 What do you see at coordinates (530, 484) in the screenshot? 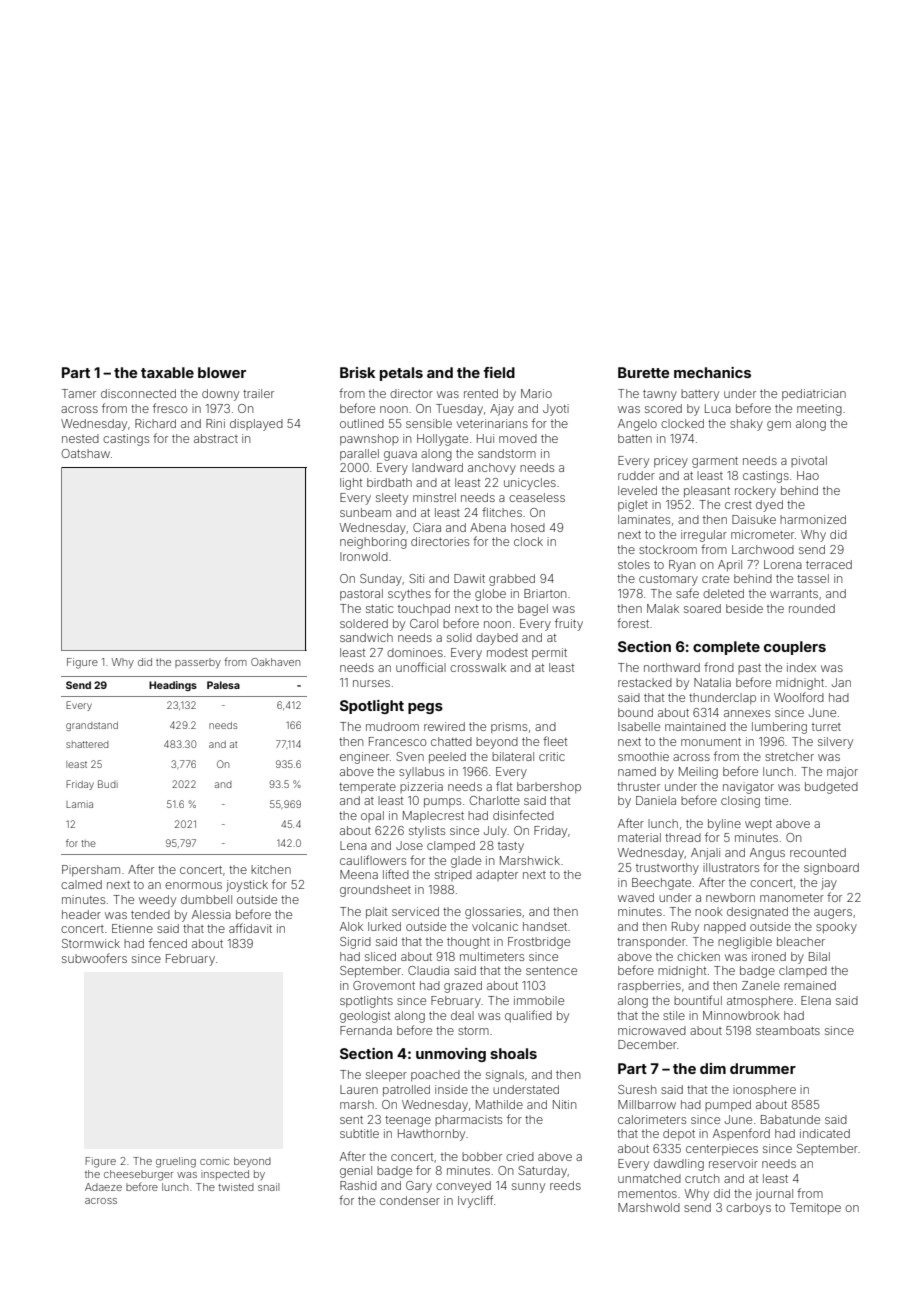
I see `unicycles` at bounding box center [530, 484].
